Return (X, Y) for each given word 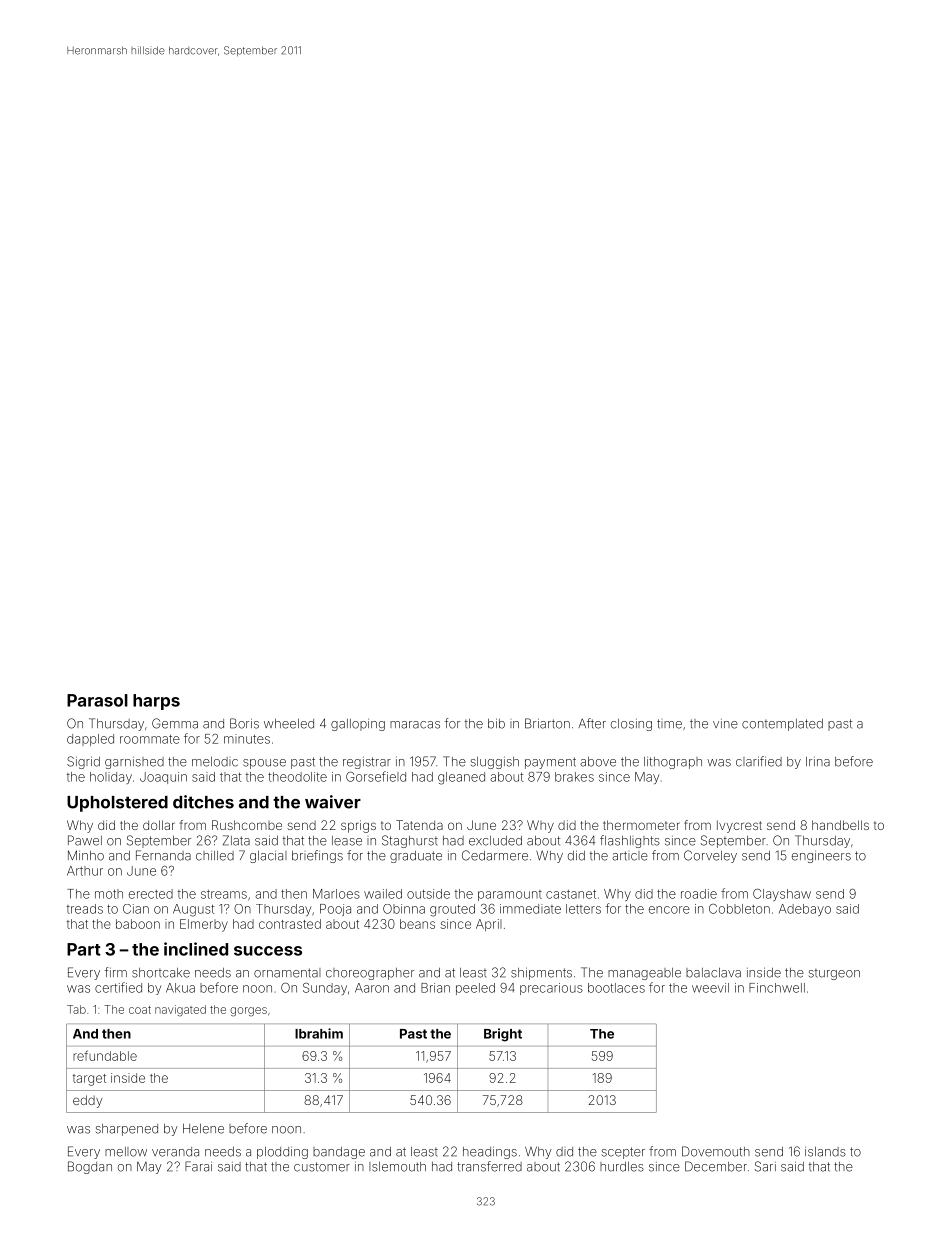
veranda (175, 1152)
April (489, 925)
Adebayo (805, 910)
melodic (215, 762)
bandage (339, 1153)
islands (825, 1152)
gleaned (461, 778)
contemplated (782, 725)
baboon (138, 924)
